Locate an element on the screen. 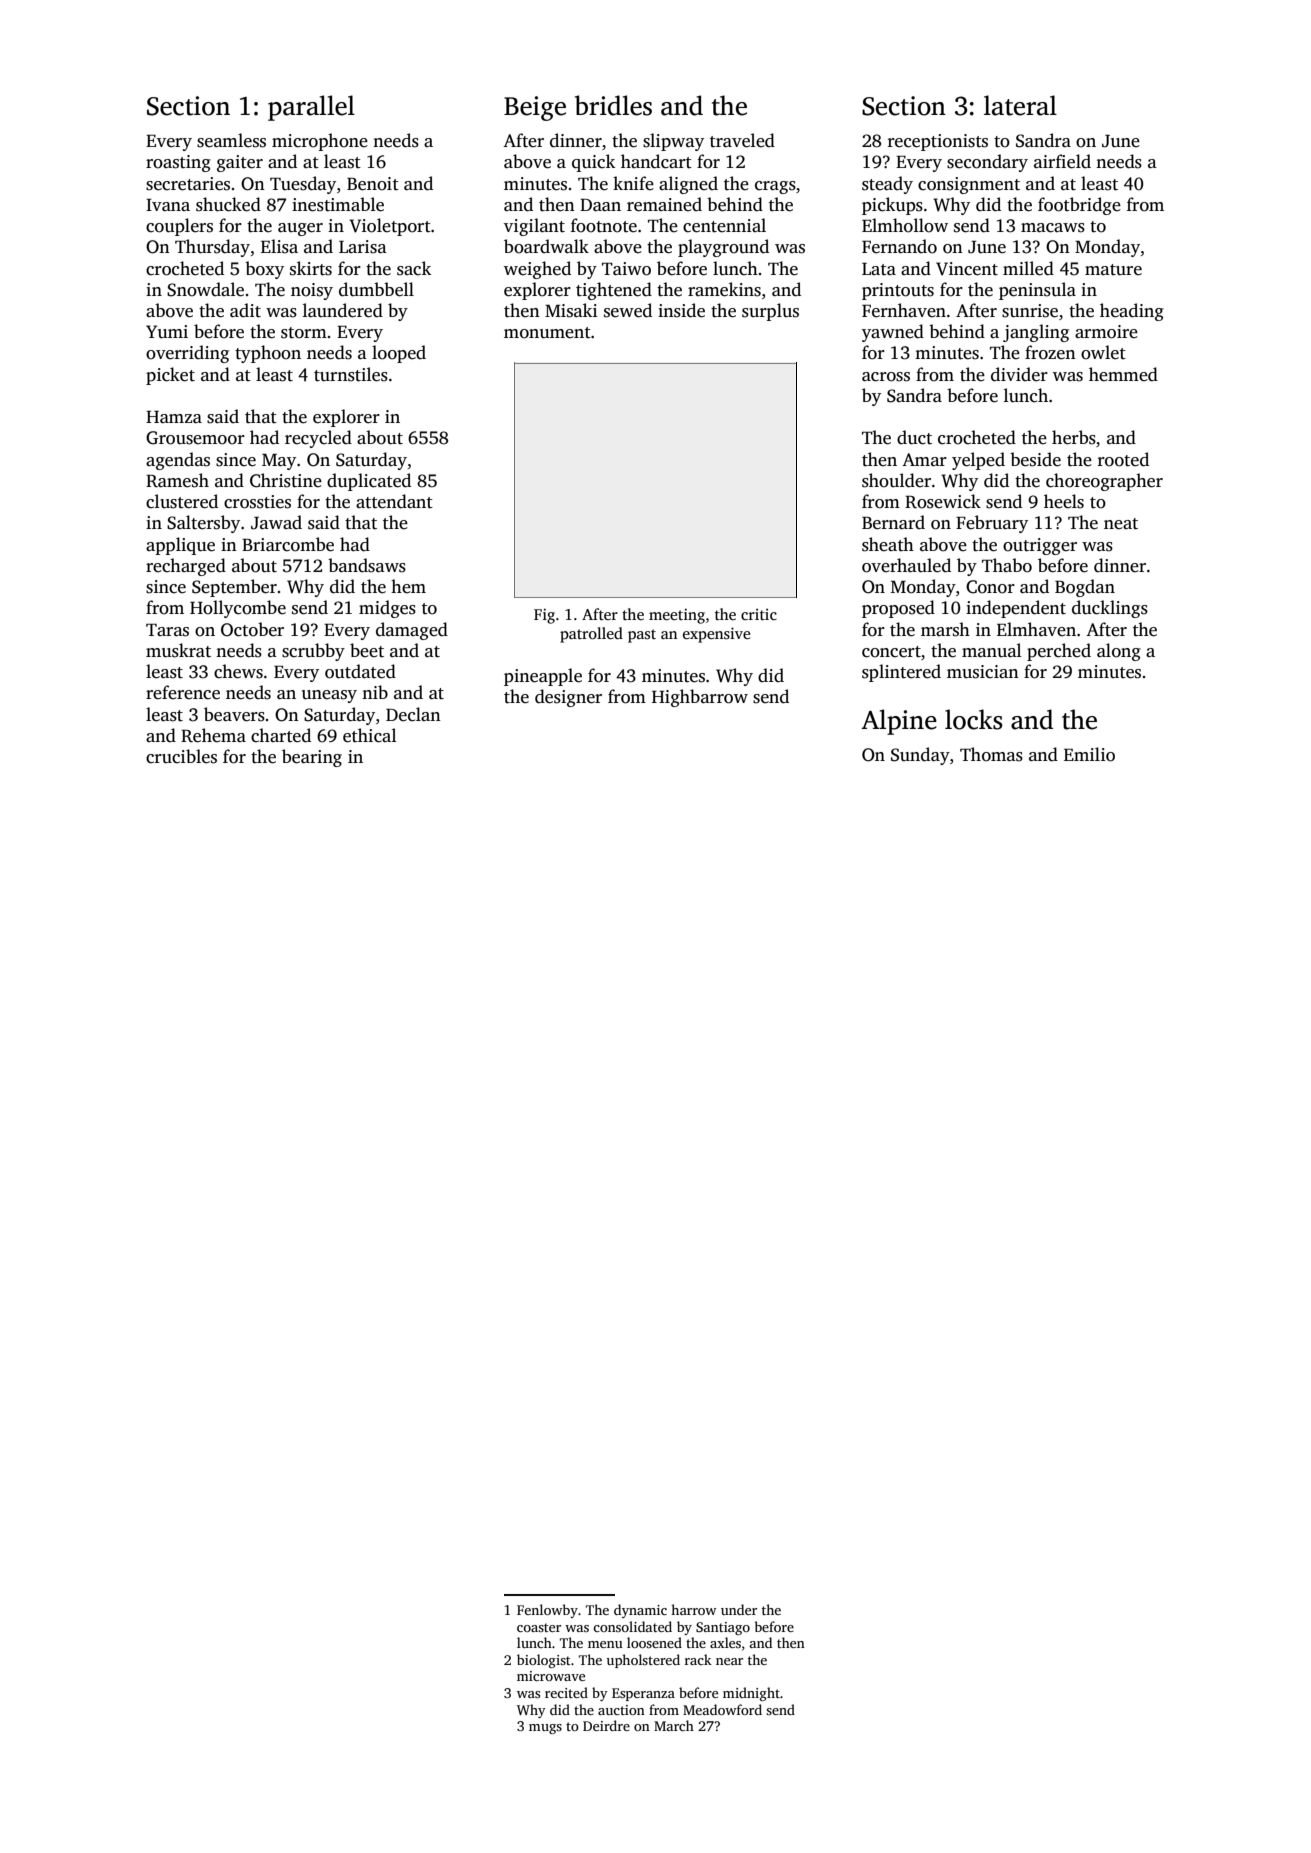  crucibles is located at coordinates (181, 756).
